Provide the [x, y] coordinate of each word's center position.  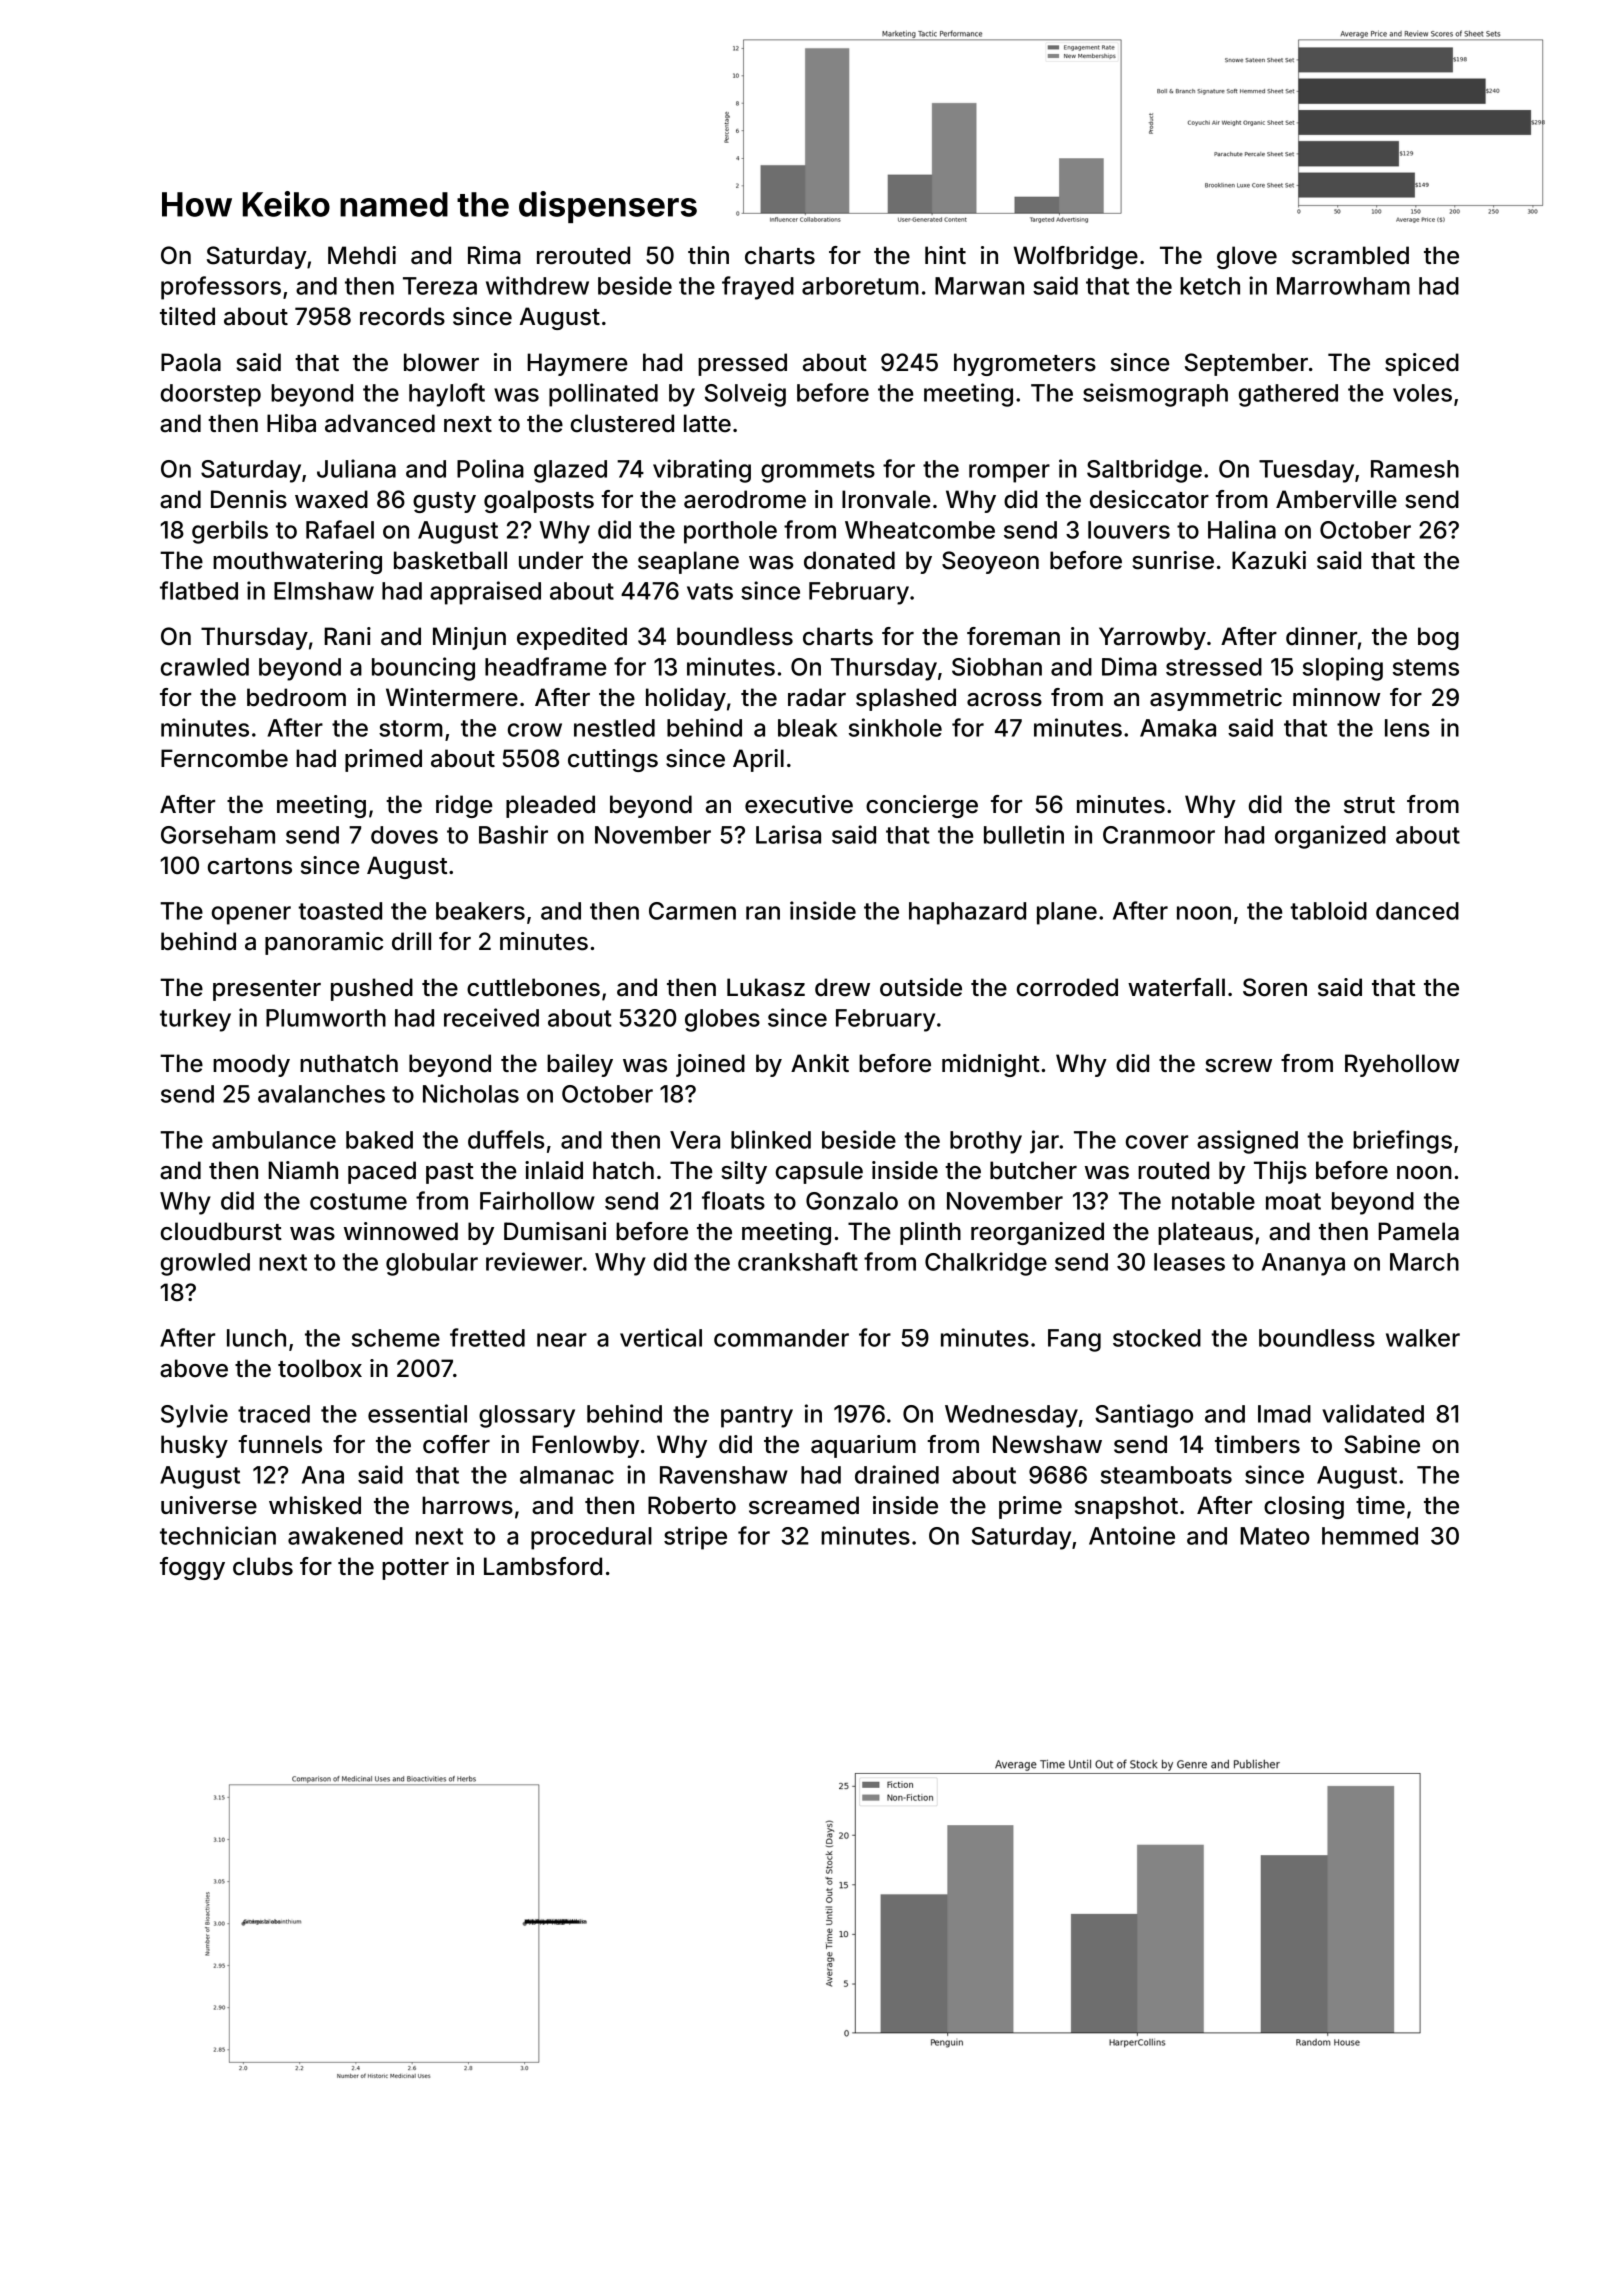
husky [194, 1446]
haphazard [967, 913]
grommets [818, 472]
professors [221, 288]
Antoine [1132, 1535]
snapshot [1126, 1507]
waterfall [1176, 987]
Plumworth [326, 1018]
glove [1247, 257]
